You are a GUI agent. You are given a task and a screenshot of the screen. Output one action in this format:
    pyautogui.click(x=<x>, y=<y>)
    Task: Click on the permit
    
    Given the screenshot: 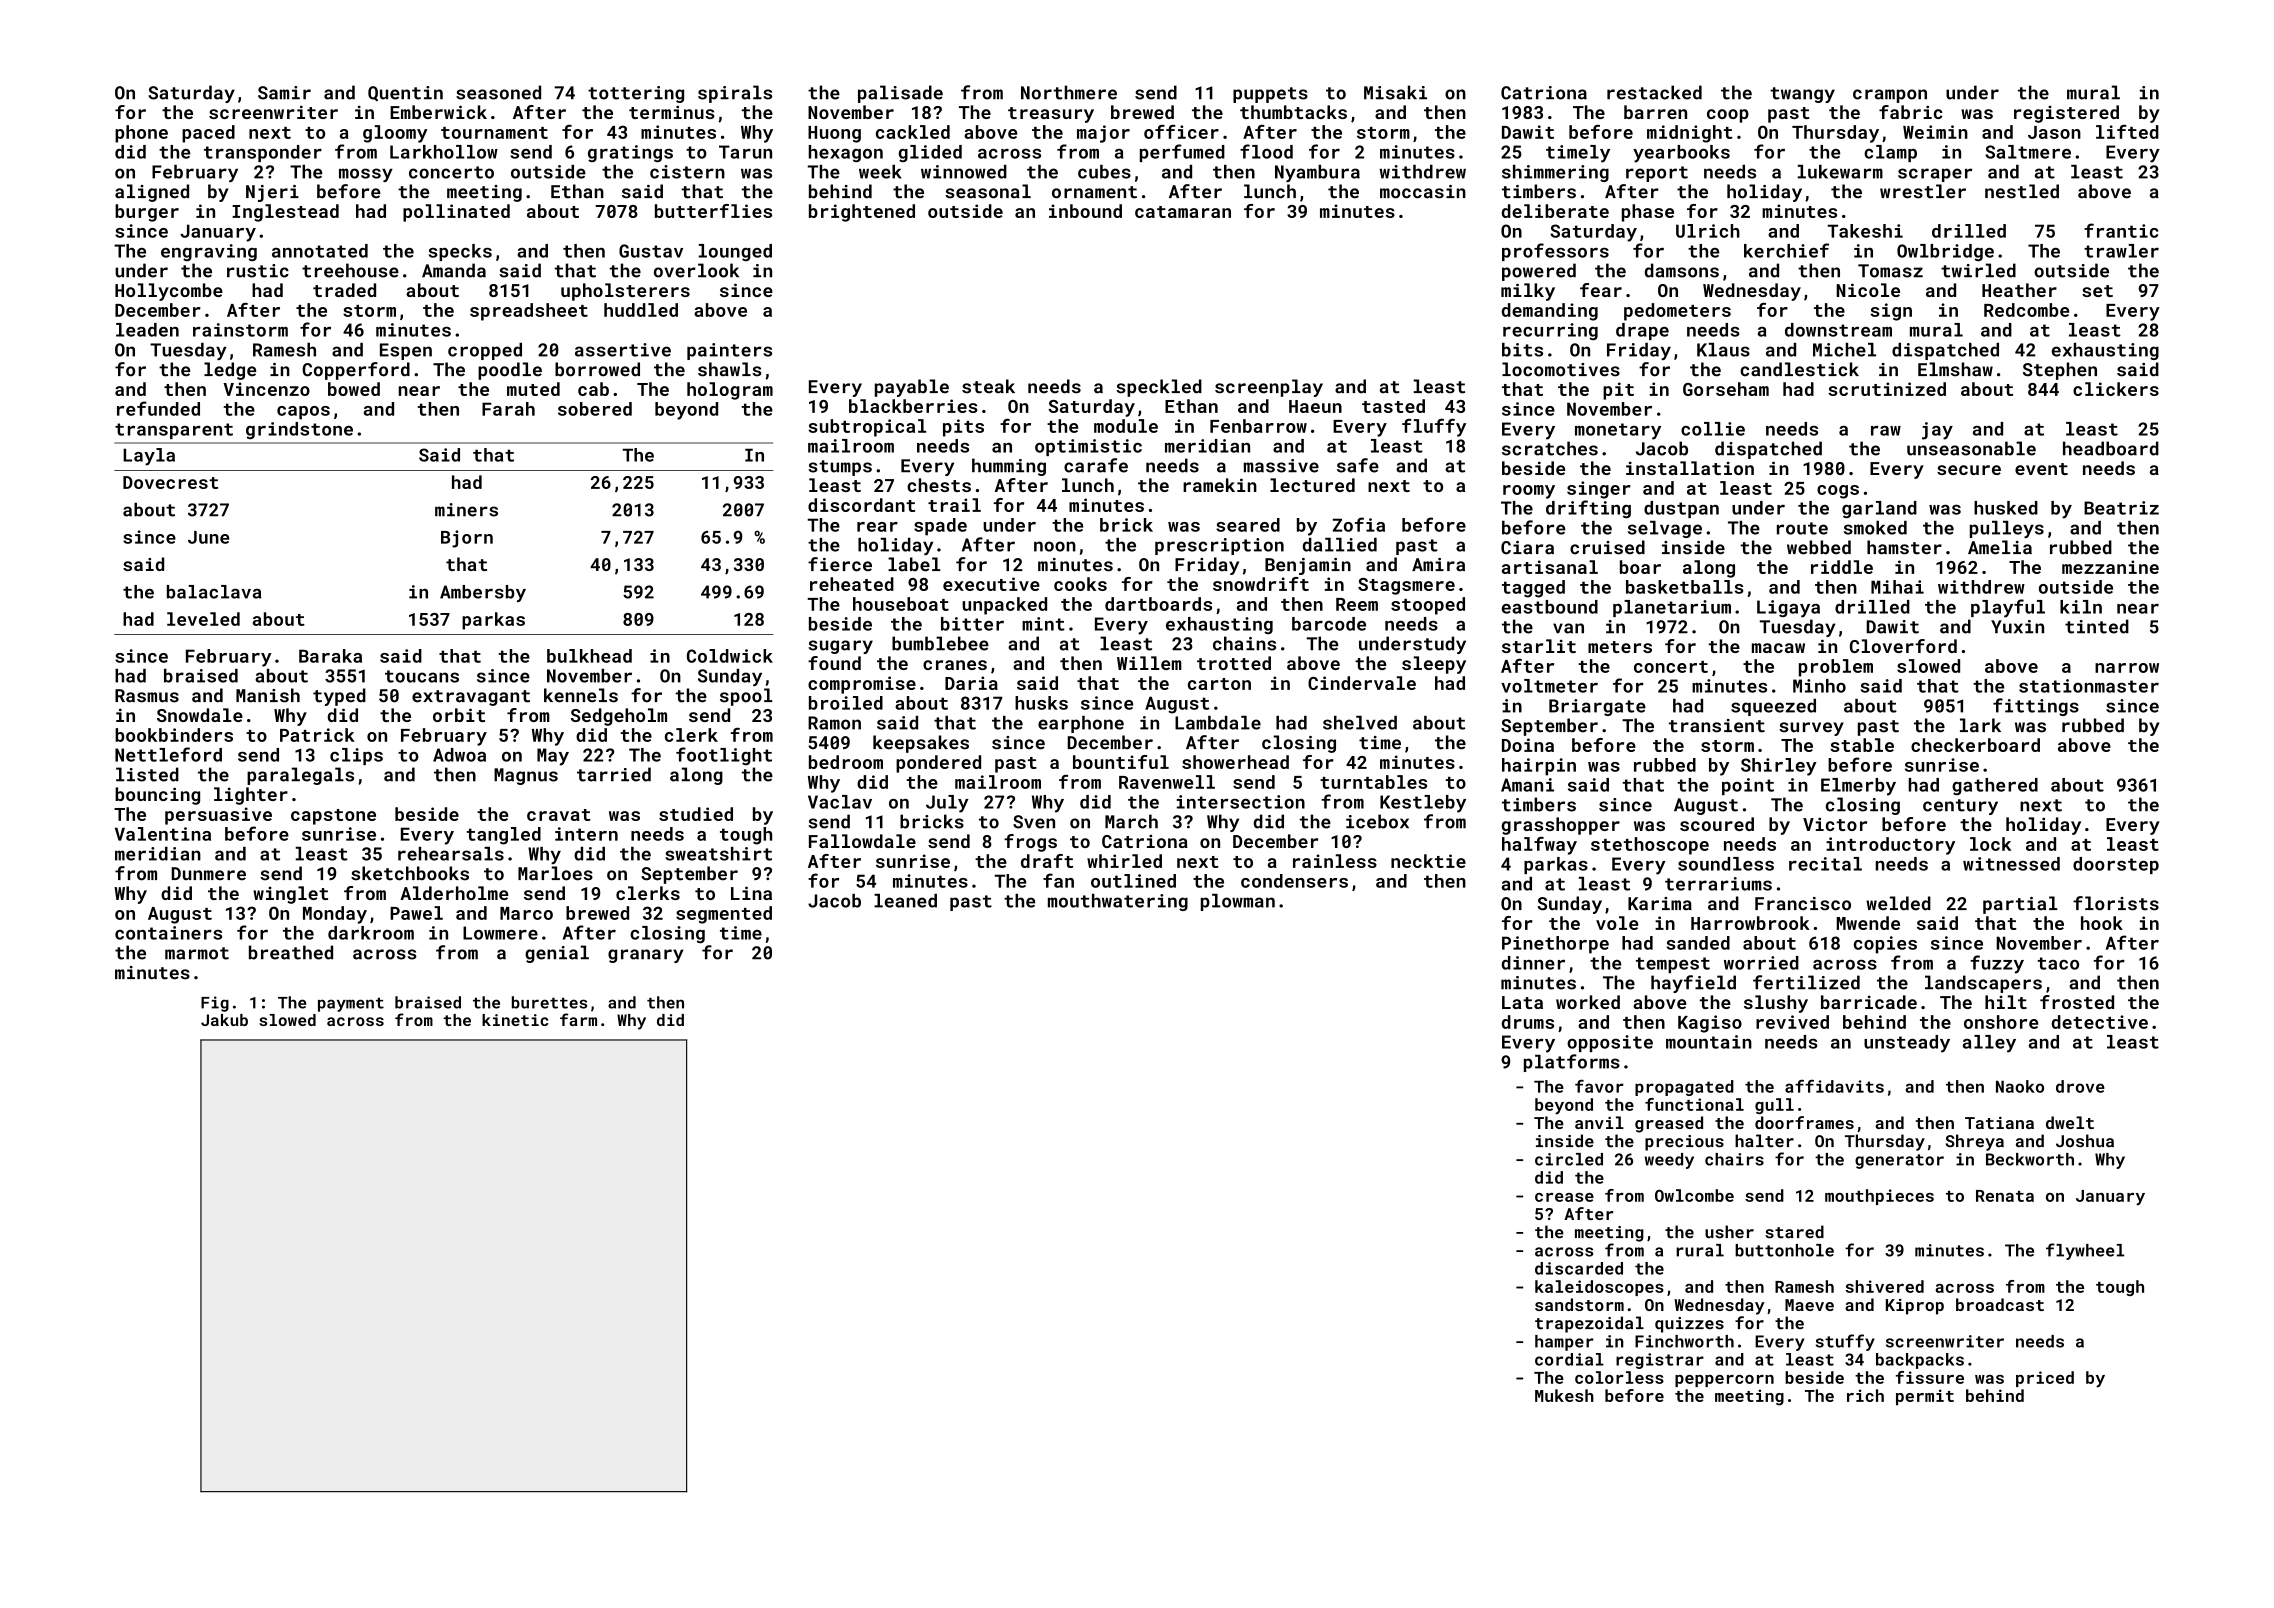 What is the action you would take?
    pyautogui.click(x=1925, y=1397)
